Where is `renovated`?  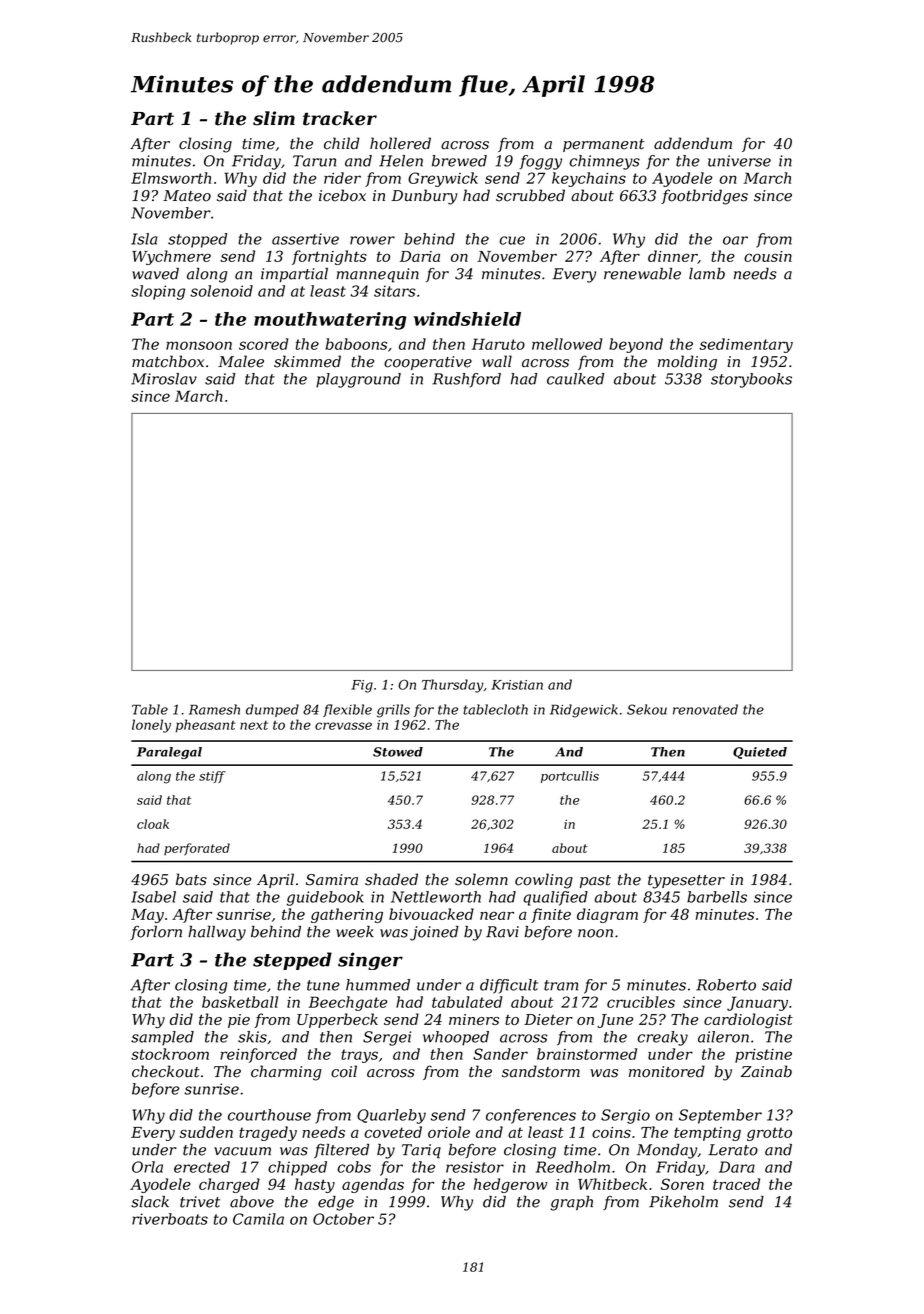
renovated is located at coordinates (705, 709).
